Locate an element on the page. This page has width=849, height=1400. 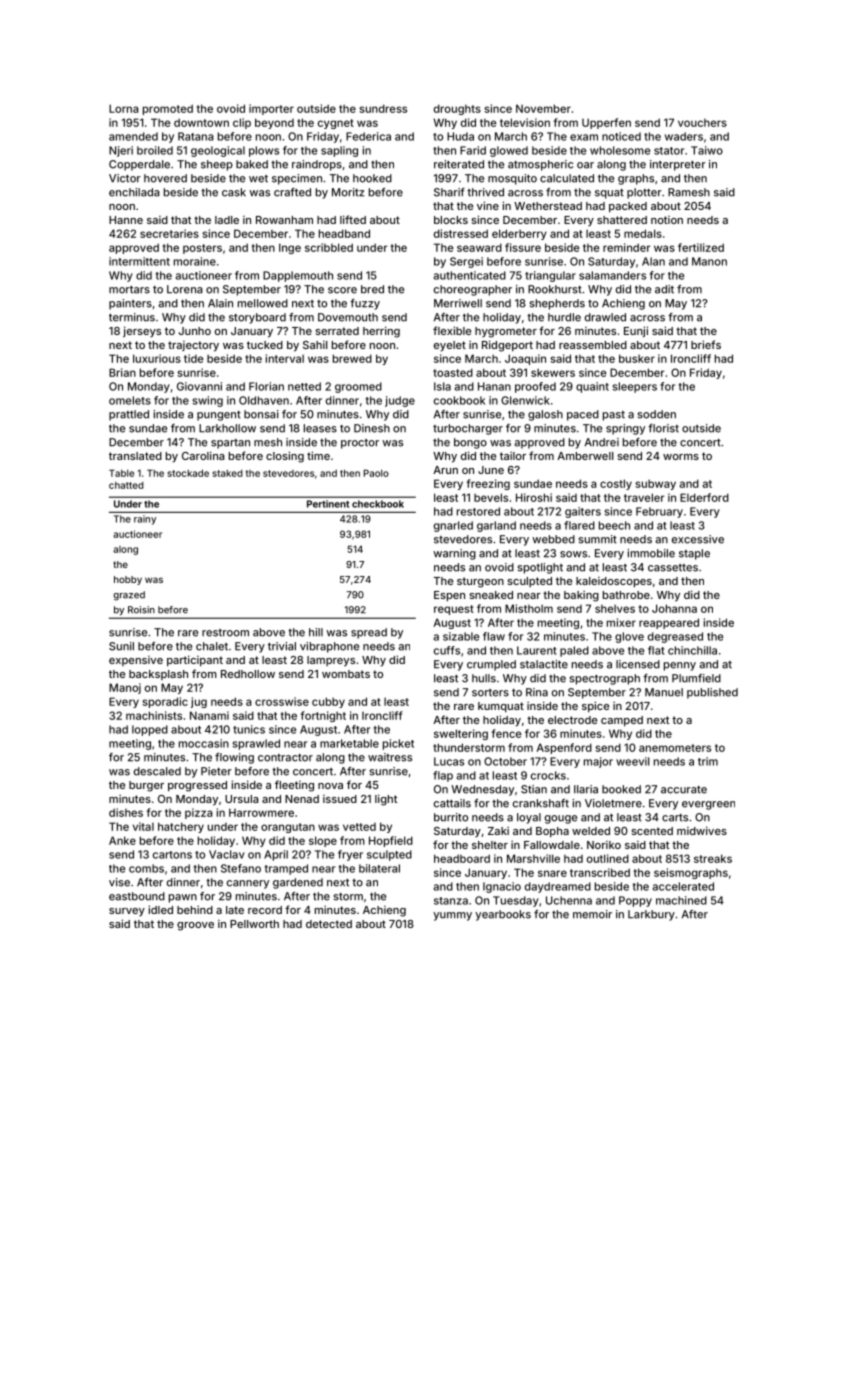
plows is located at coordinates (264, 151).
